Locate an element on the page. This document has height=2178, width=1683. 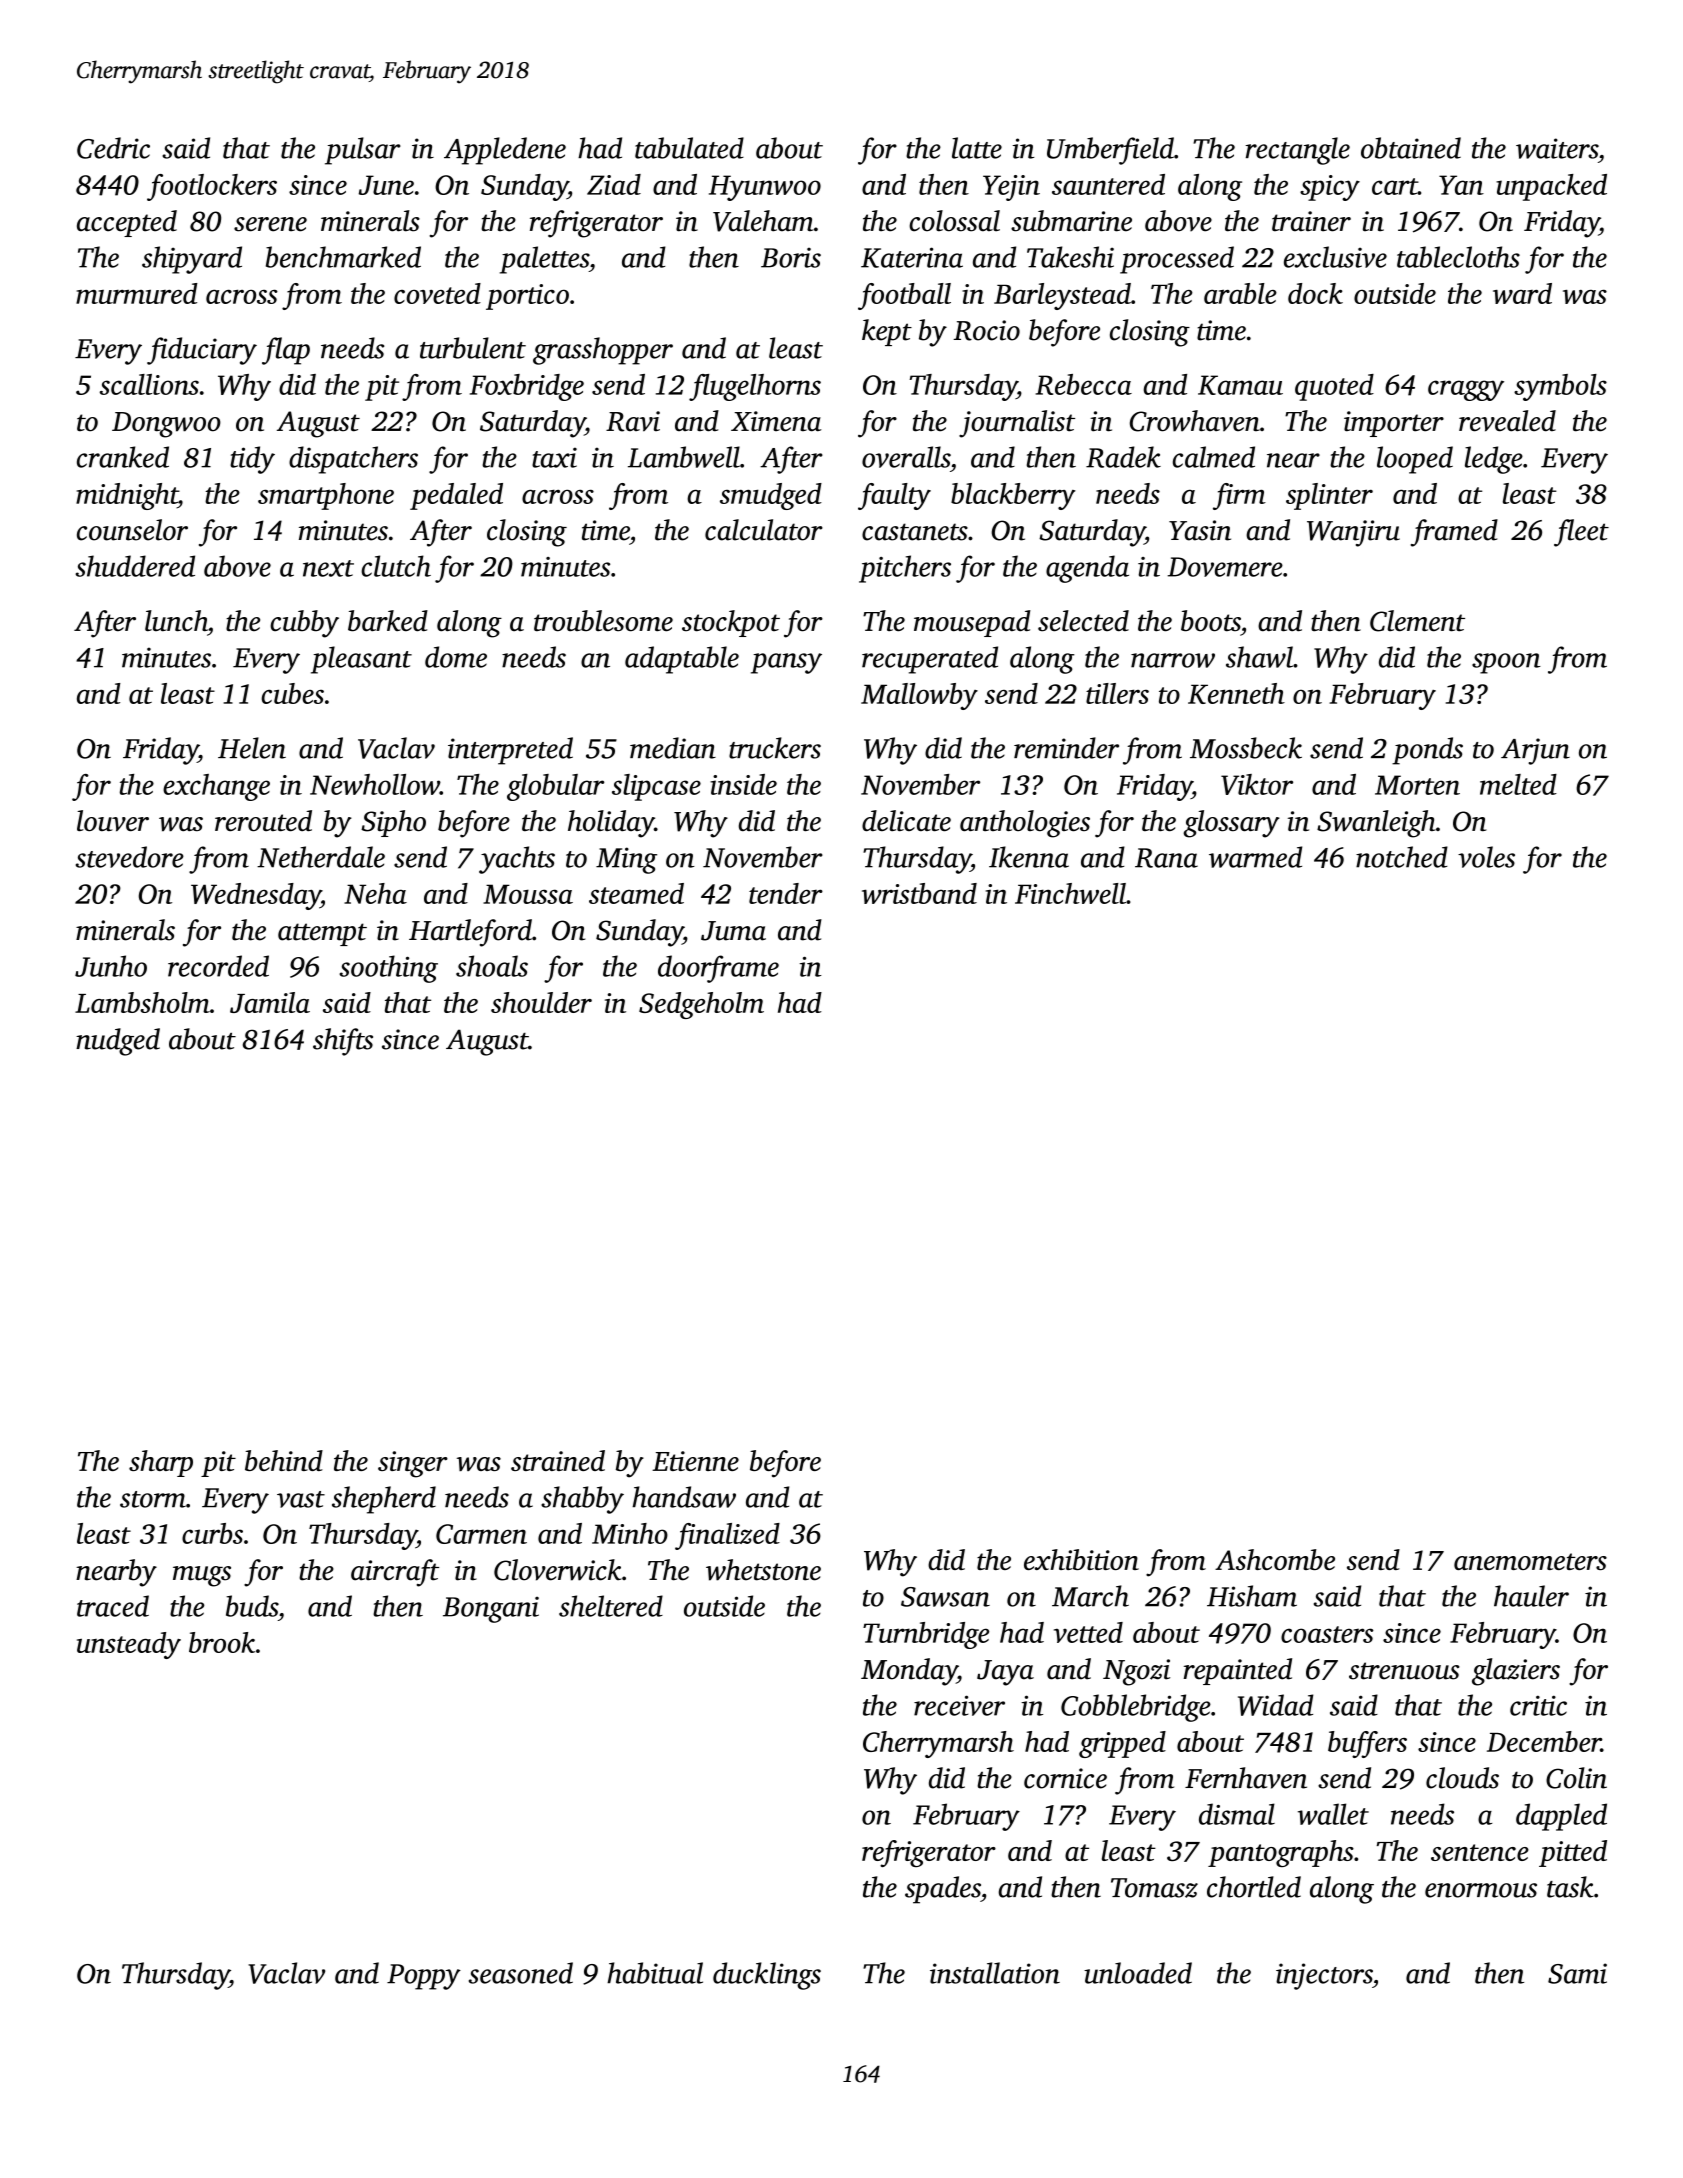
Sedgeholm is located at coordinates (701, 1005).
